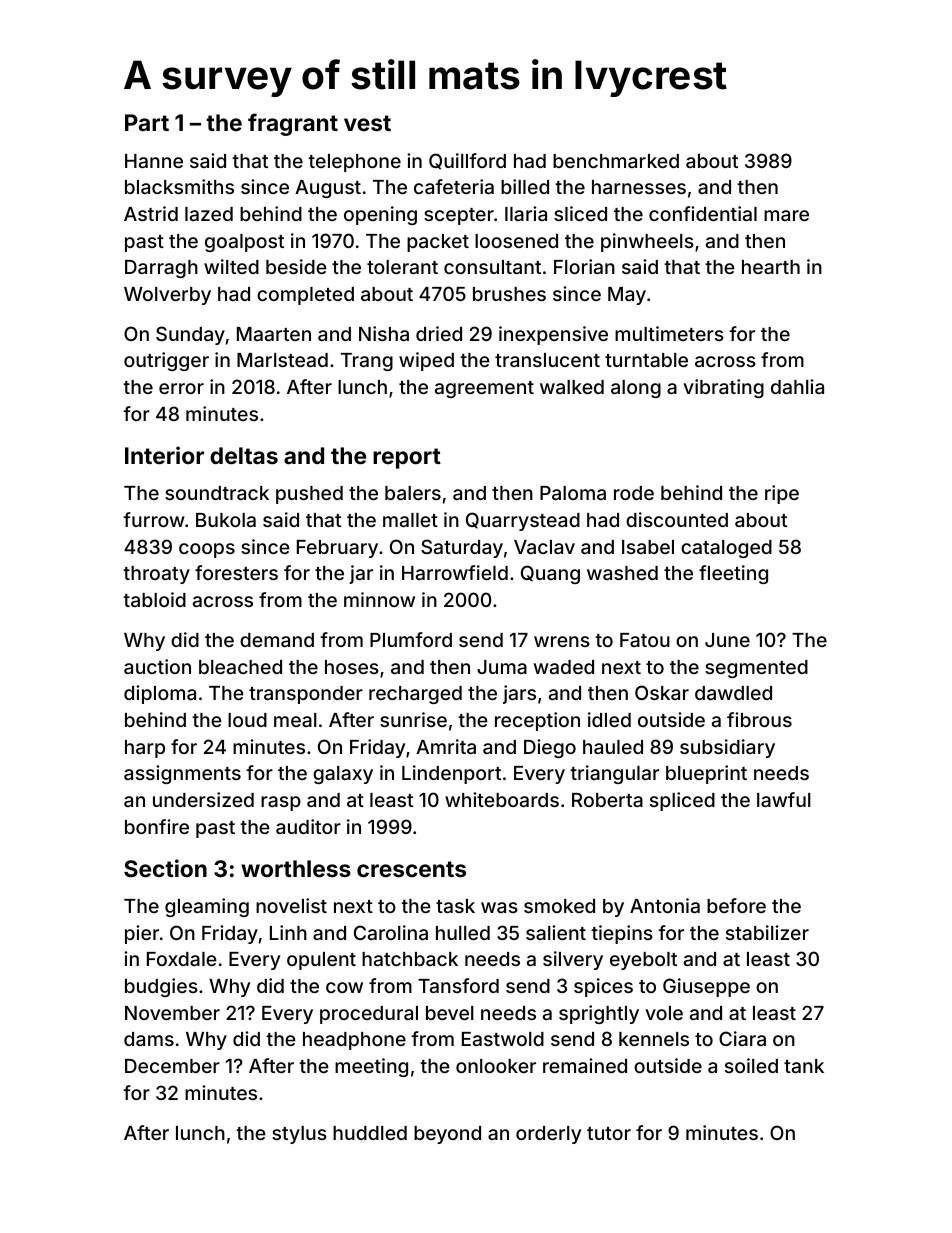 This document has width=952, height=1233. Describe the element at coordinates (299, 1135) in the document. I see `stylus` at that location.
